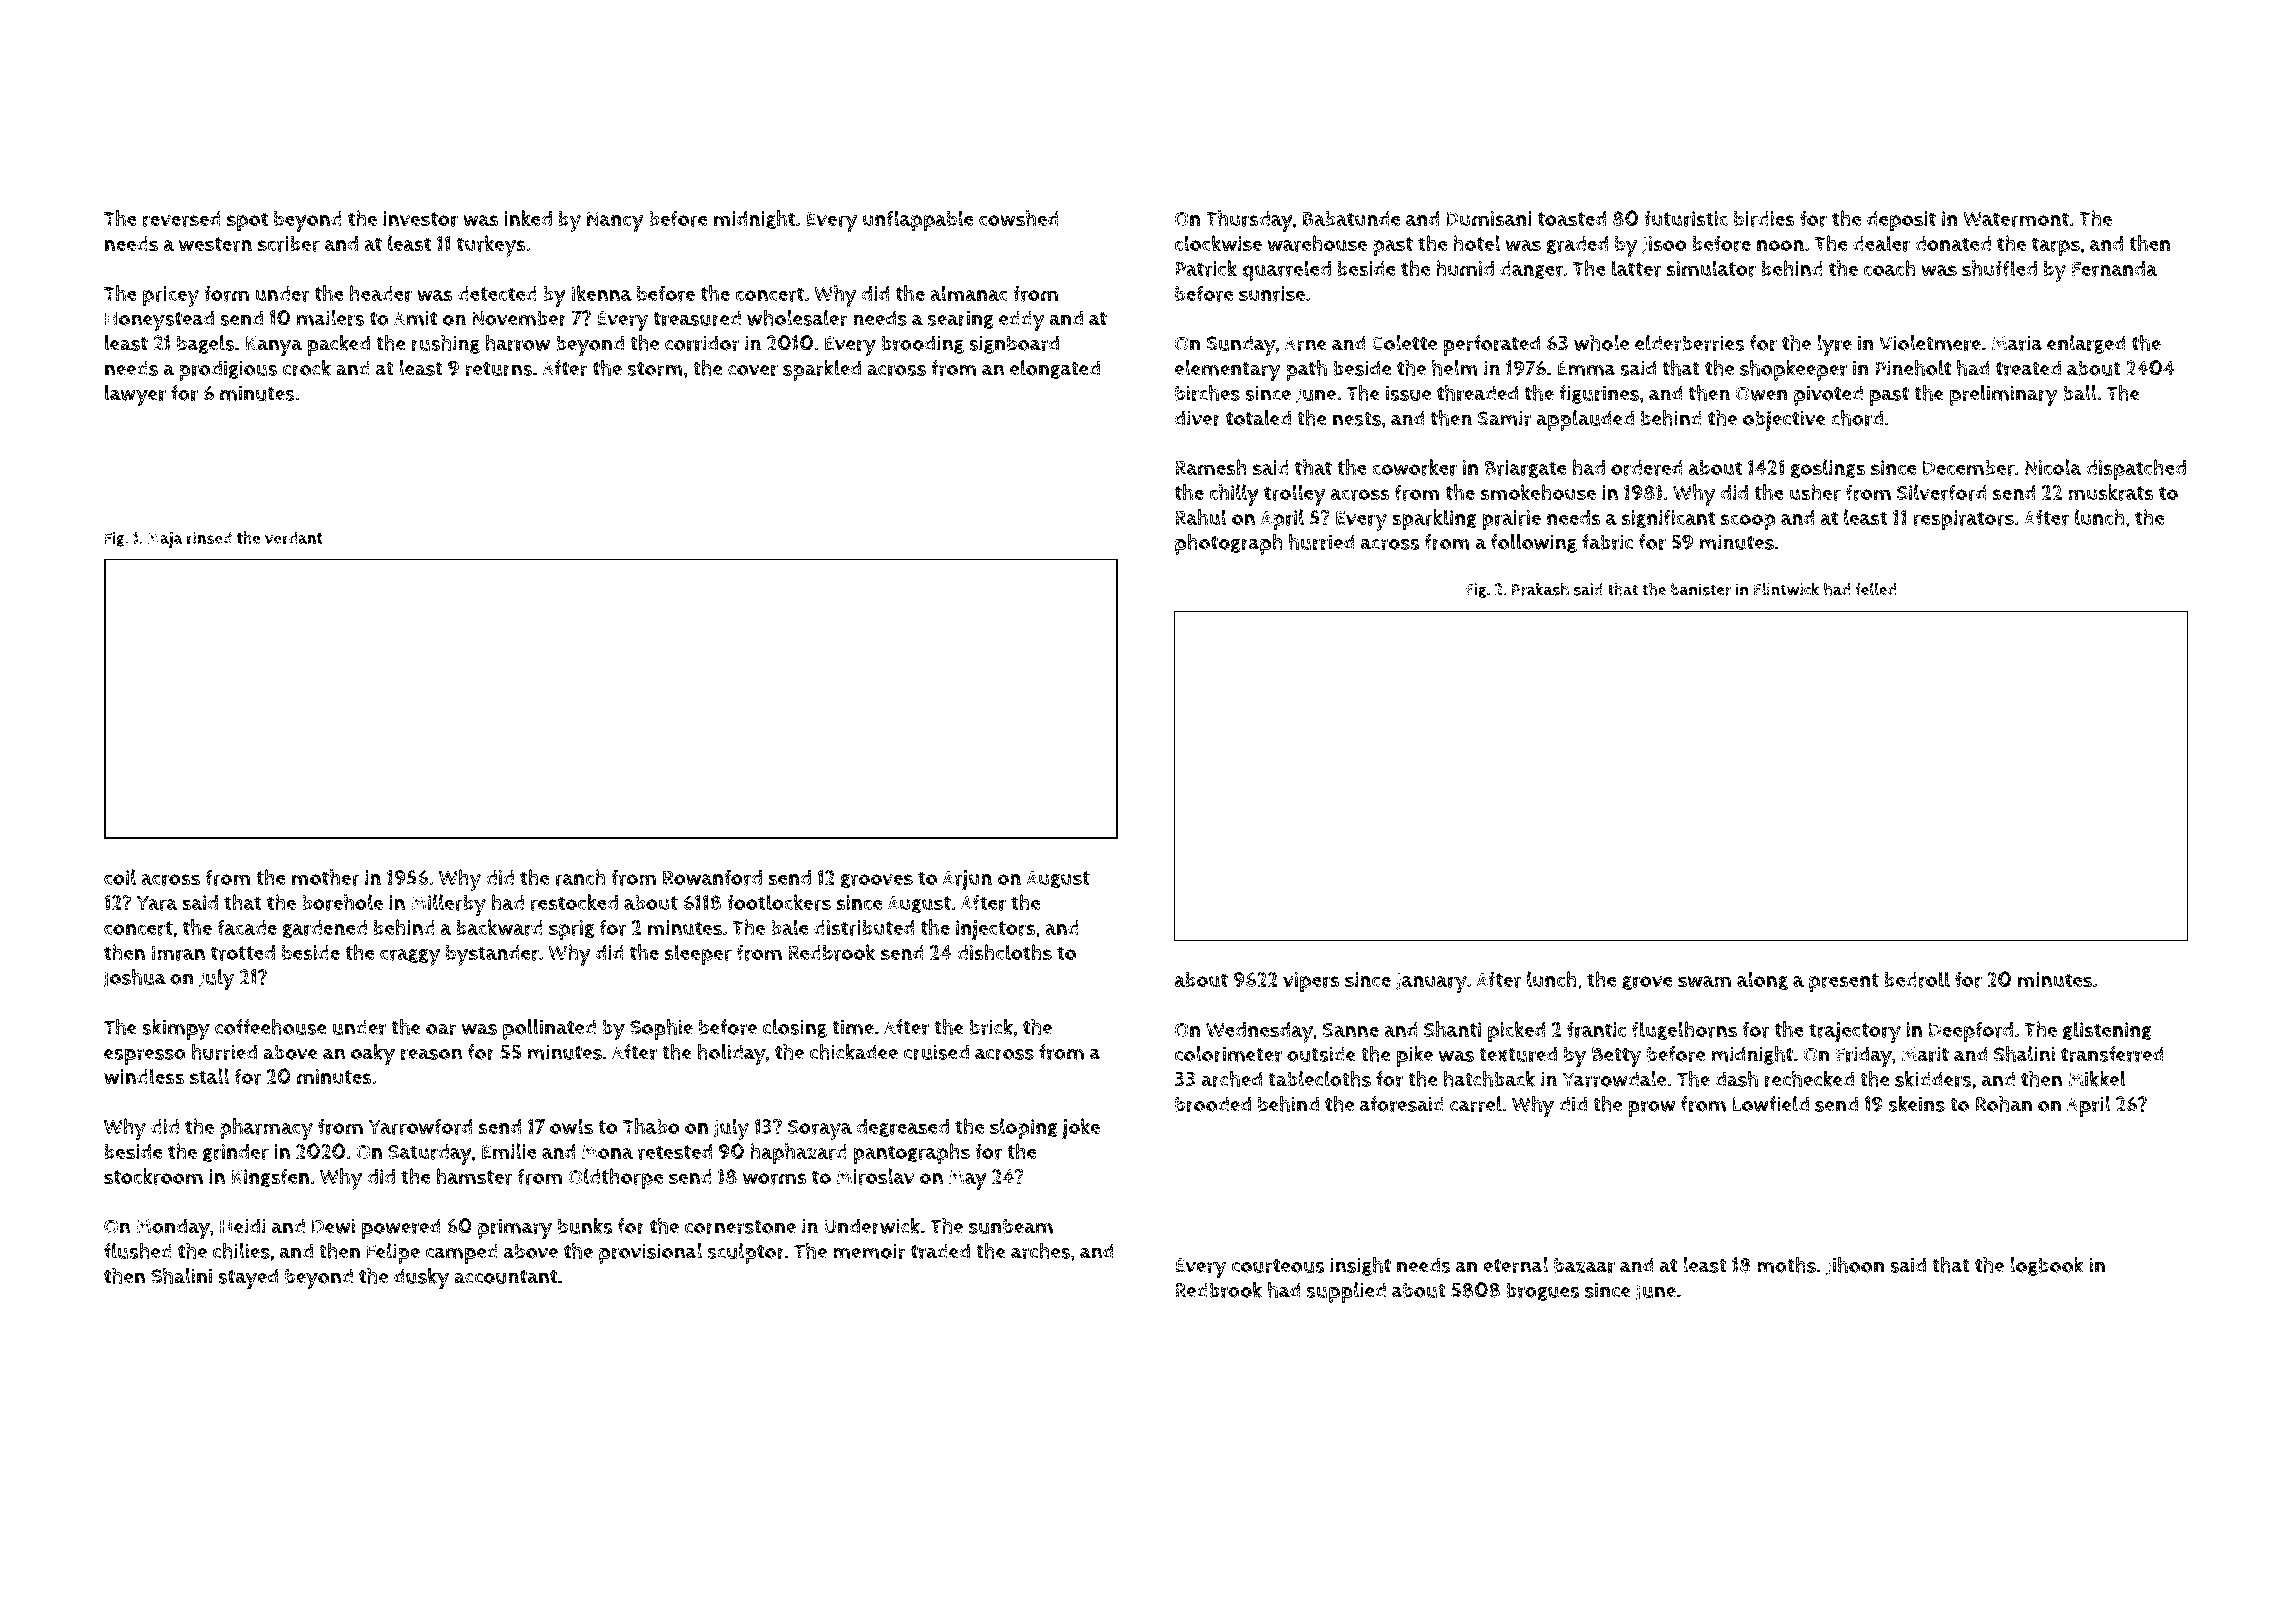  What do you see at coordinates (1540, 589) in the screenshot?
I see `Prakash` at bounding box center [1540, 589].
